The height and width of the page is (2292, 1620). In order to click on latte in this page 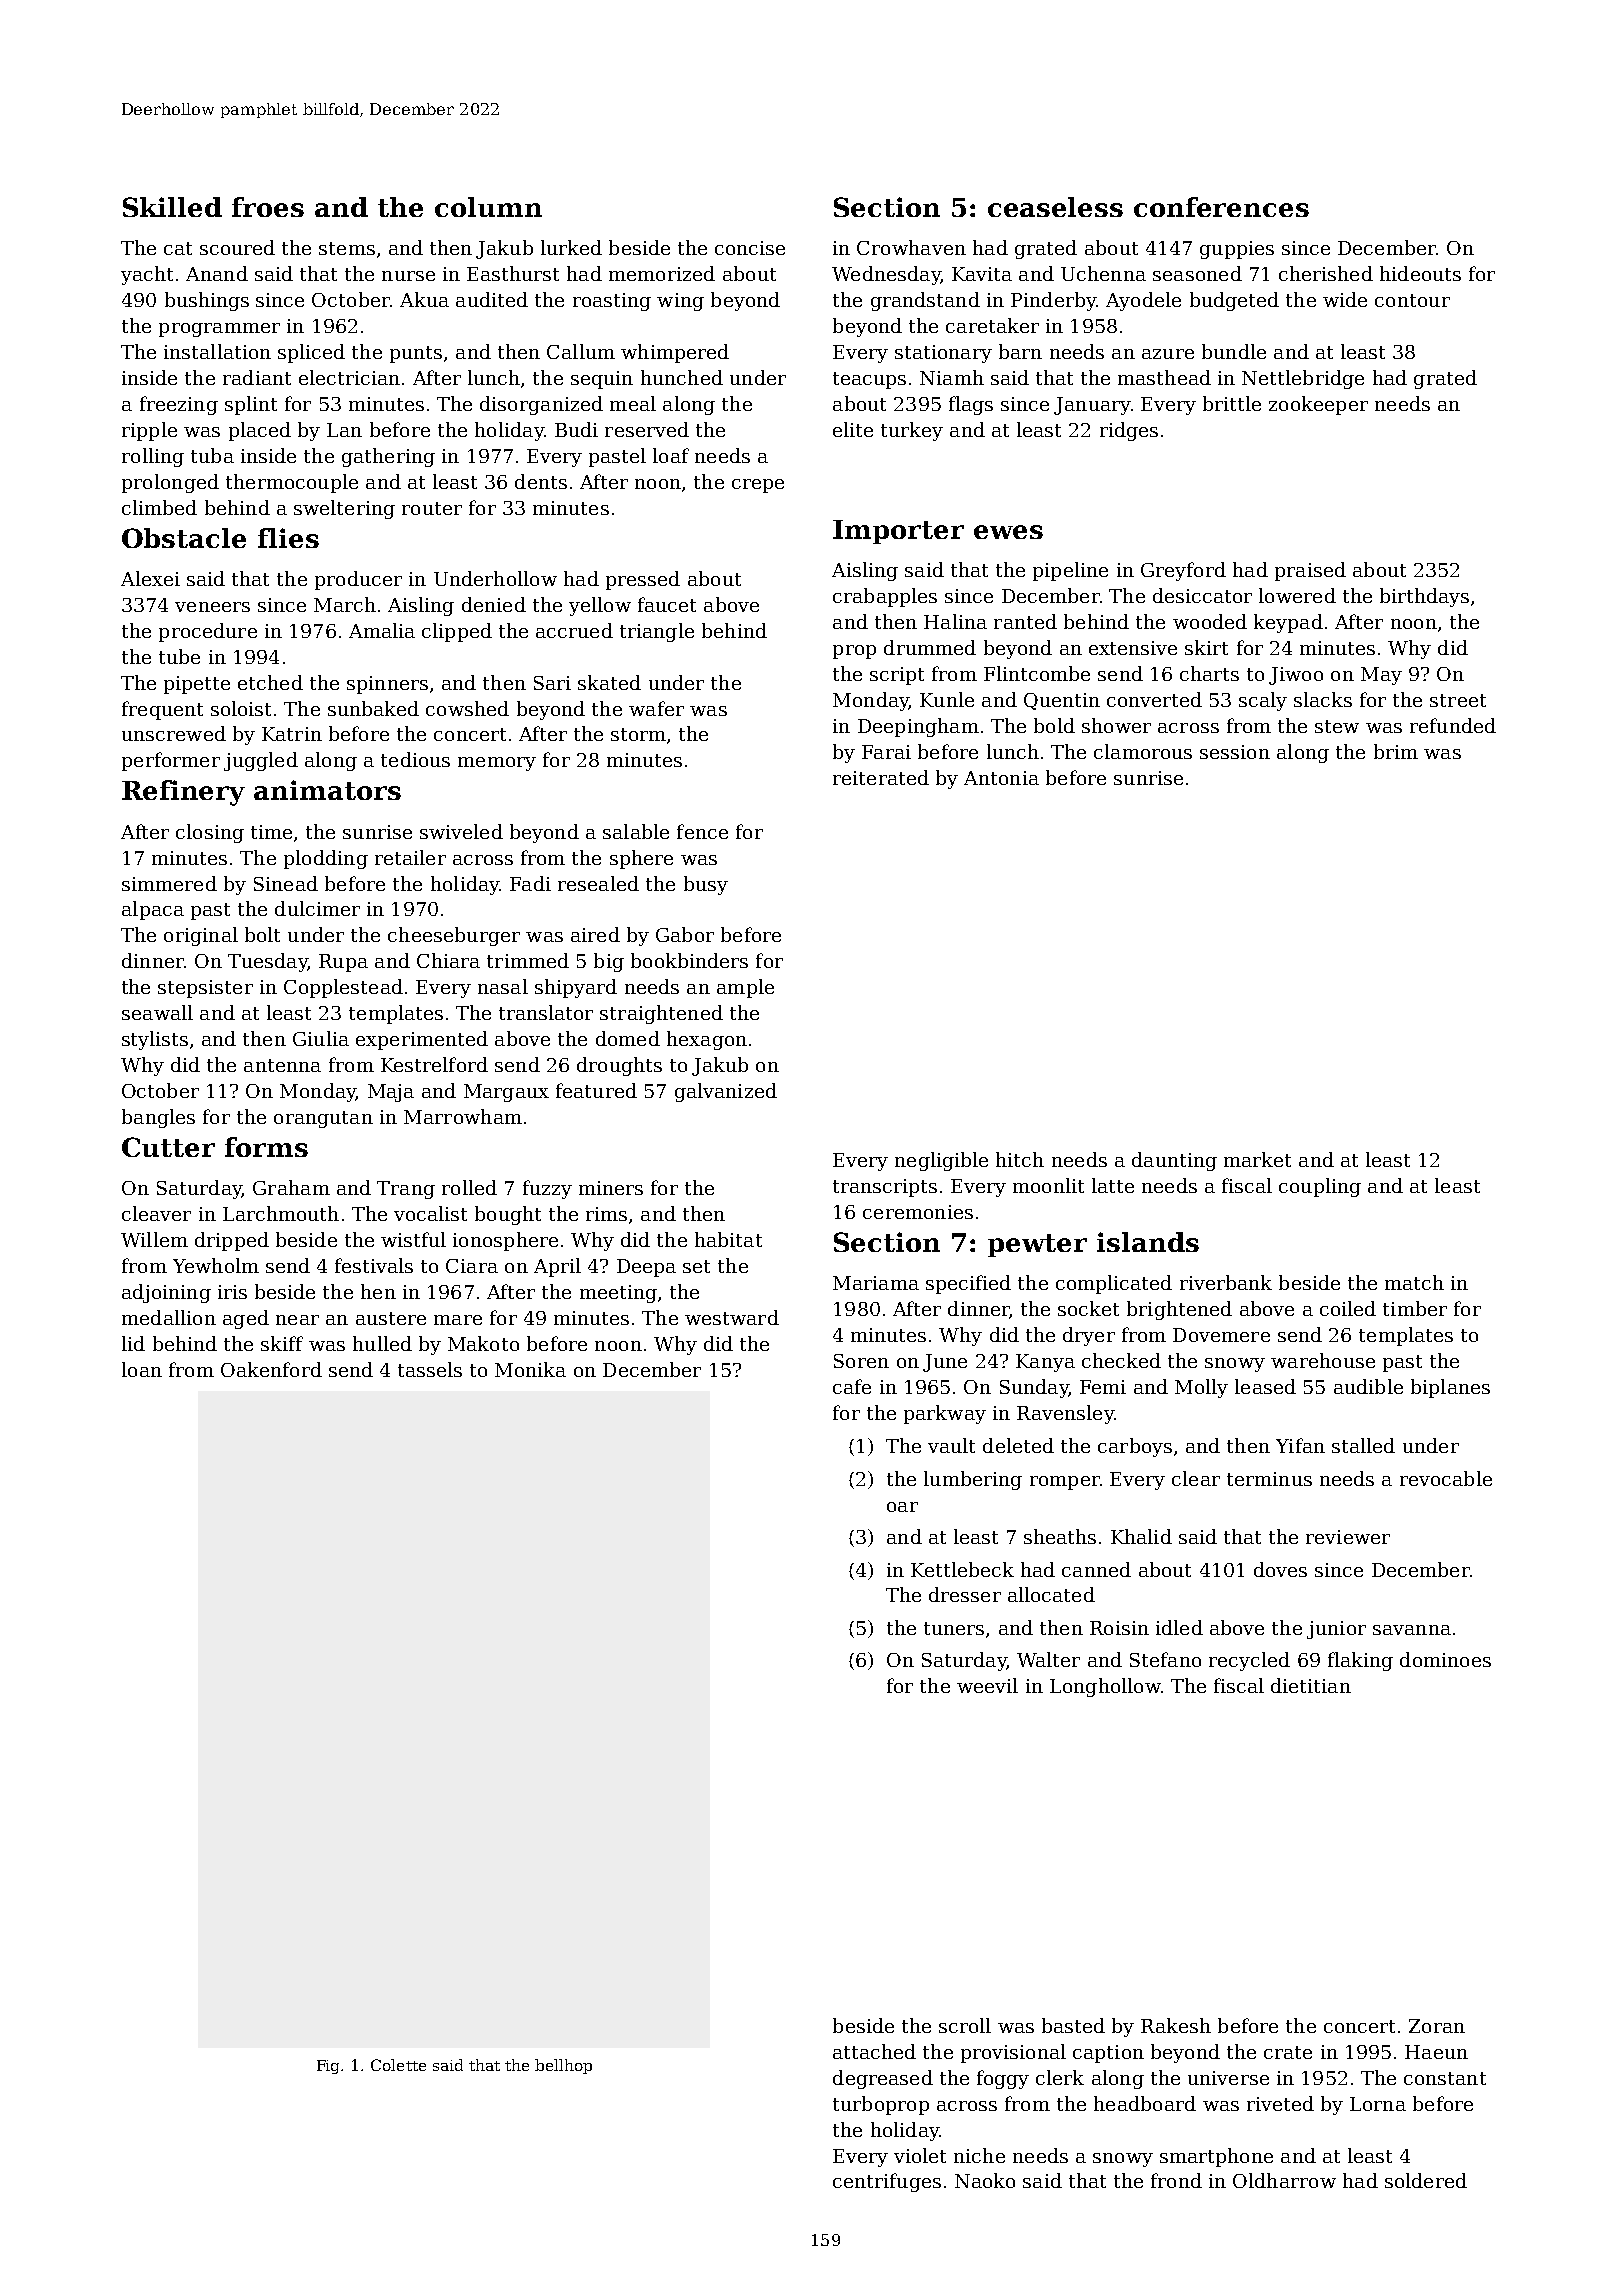, I will do `click(1113, 1185)`.
